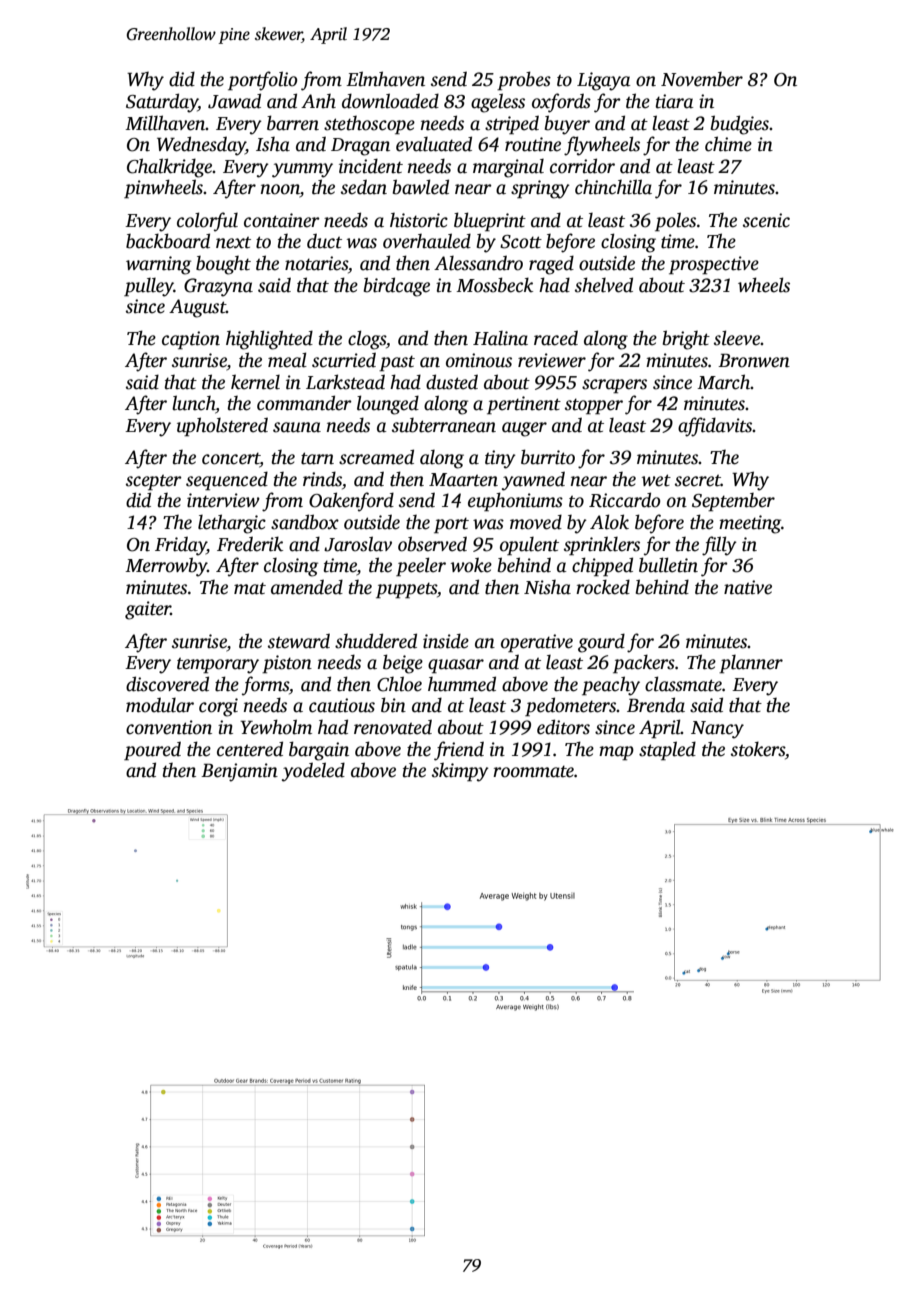 Image resolution: width=924 pixels, height=1311 pixels. I want to click on operative, so click(537, 643).
